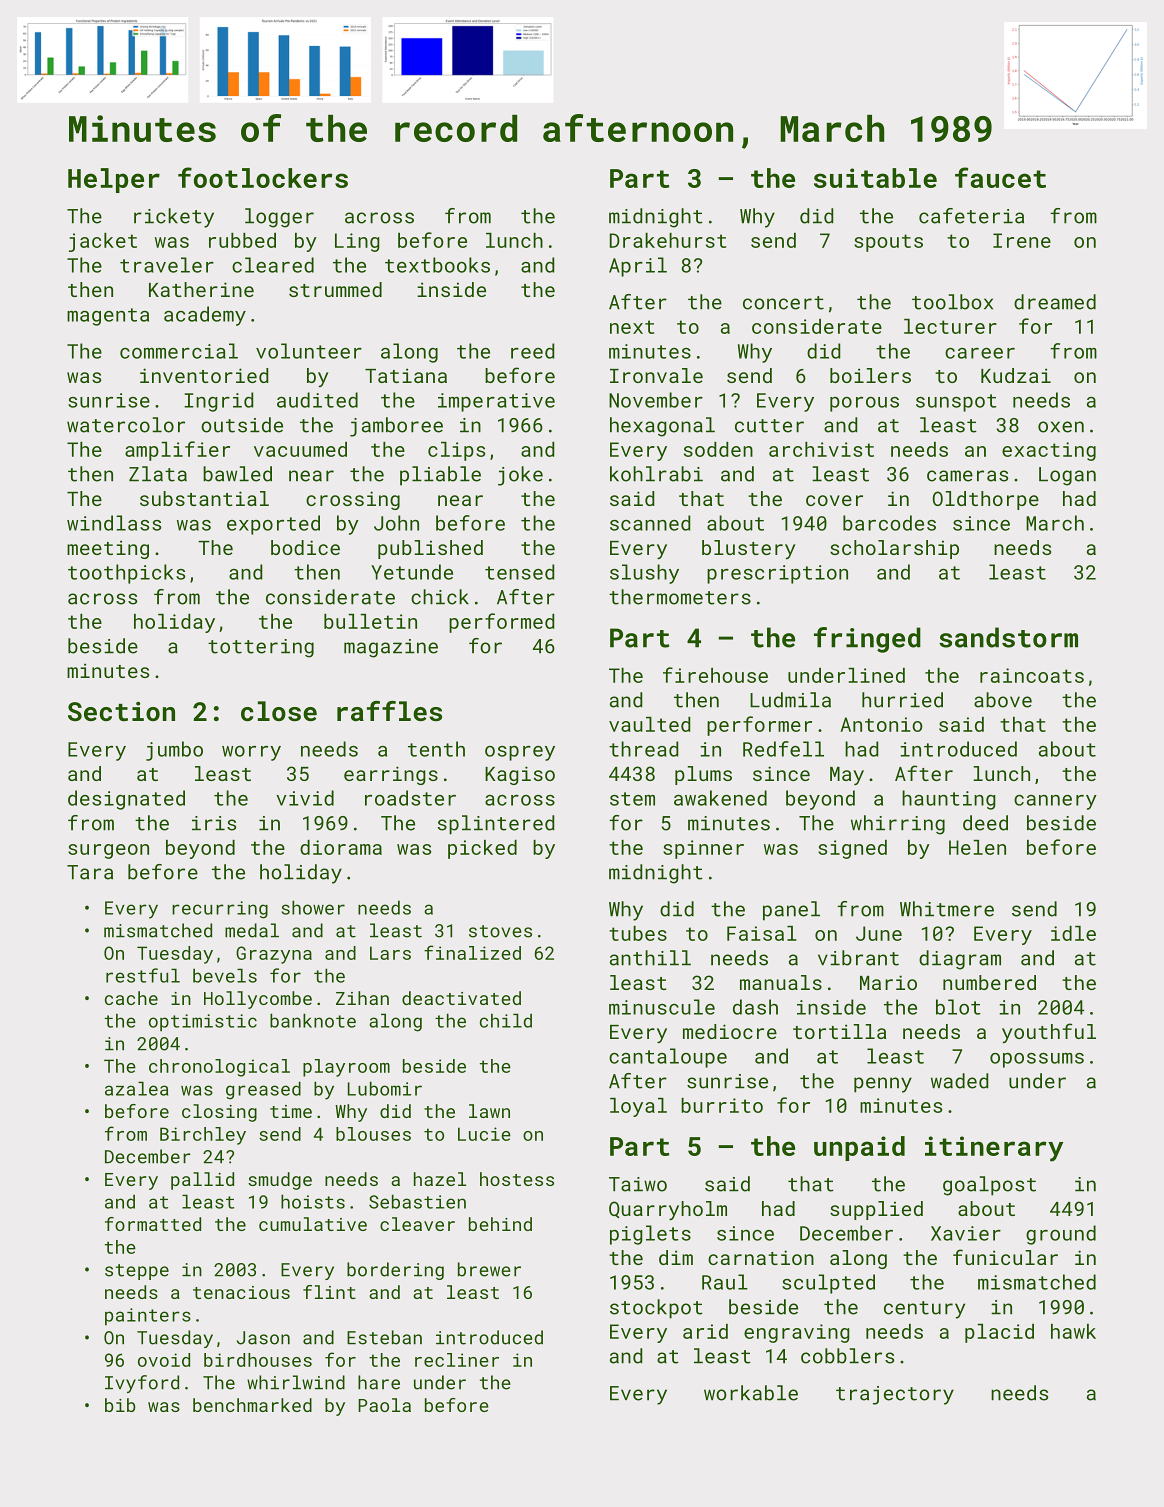 This document has width=1164, height=1507. Describe the element at coordinates (370, 621) in the document. I see `bulletin` at that location.
